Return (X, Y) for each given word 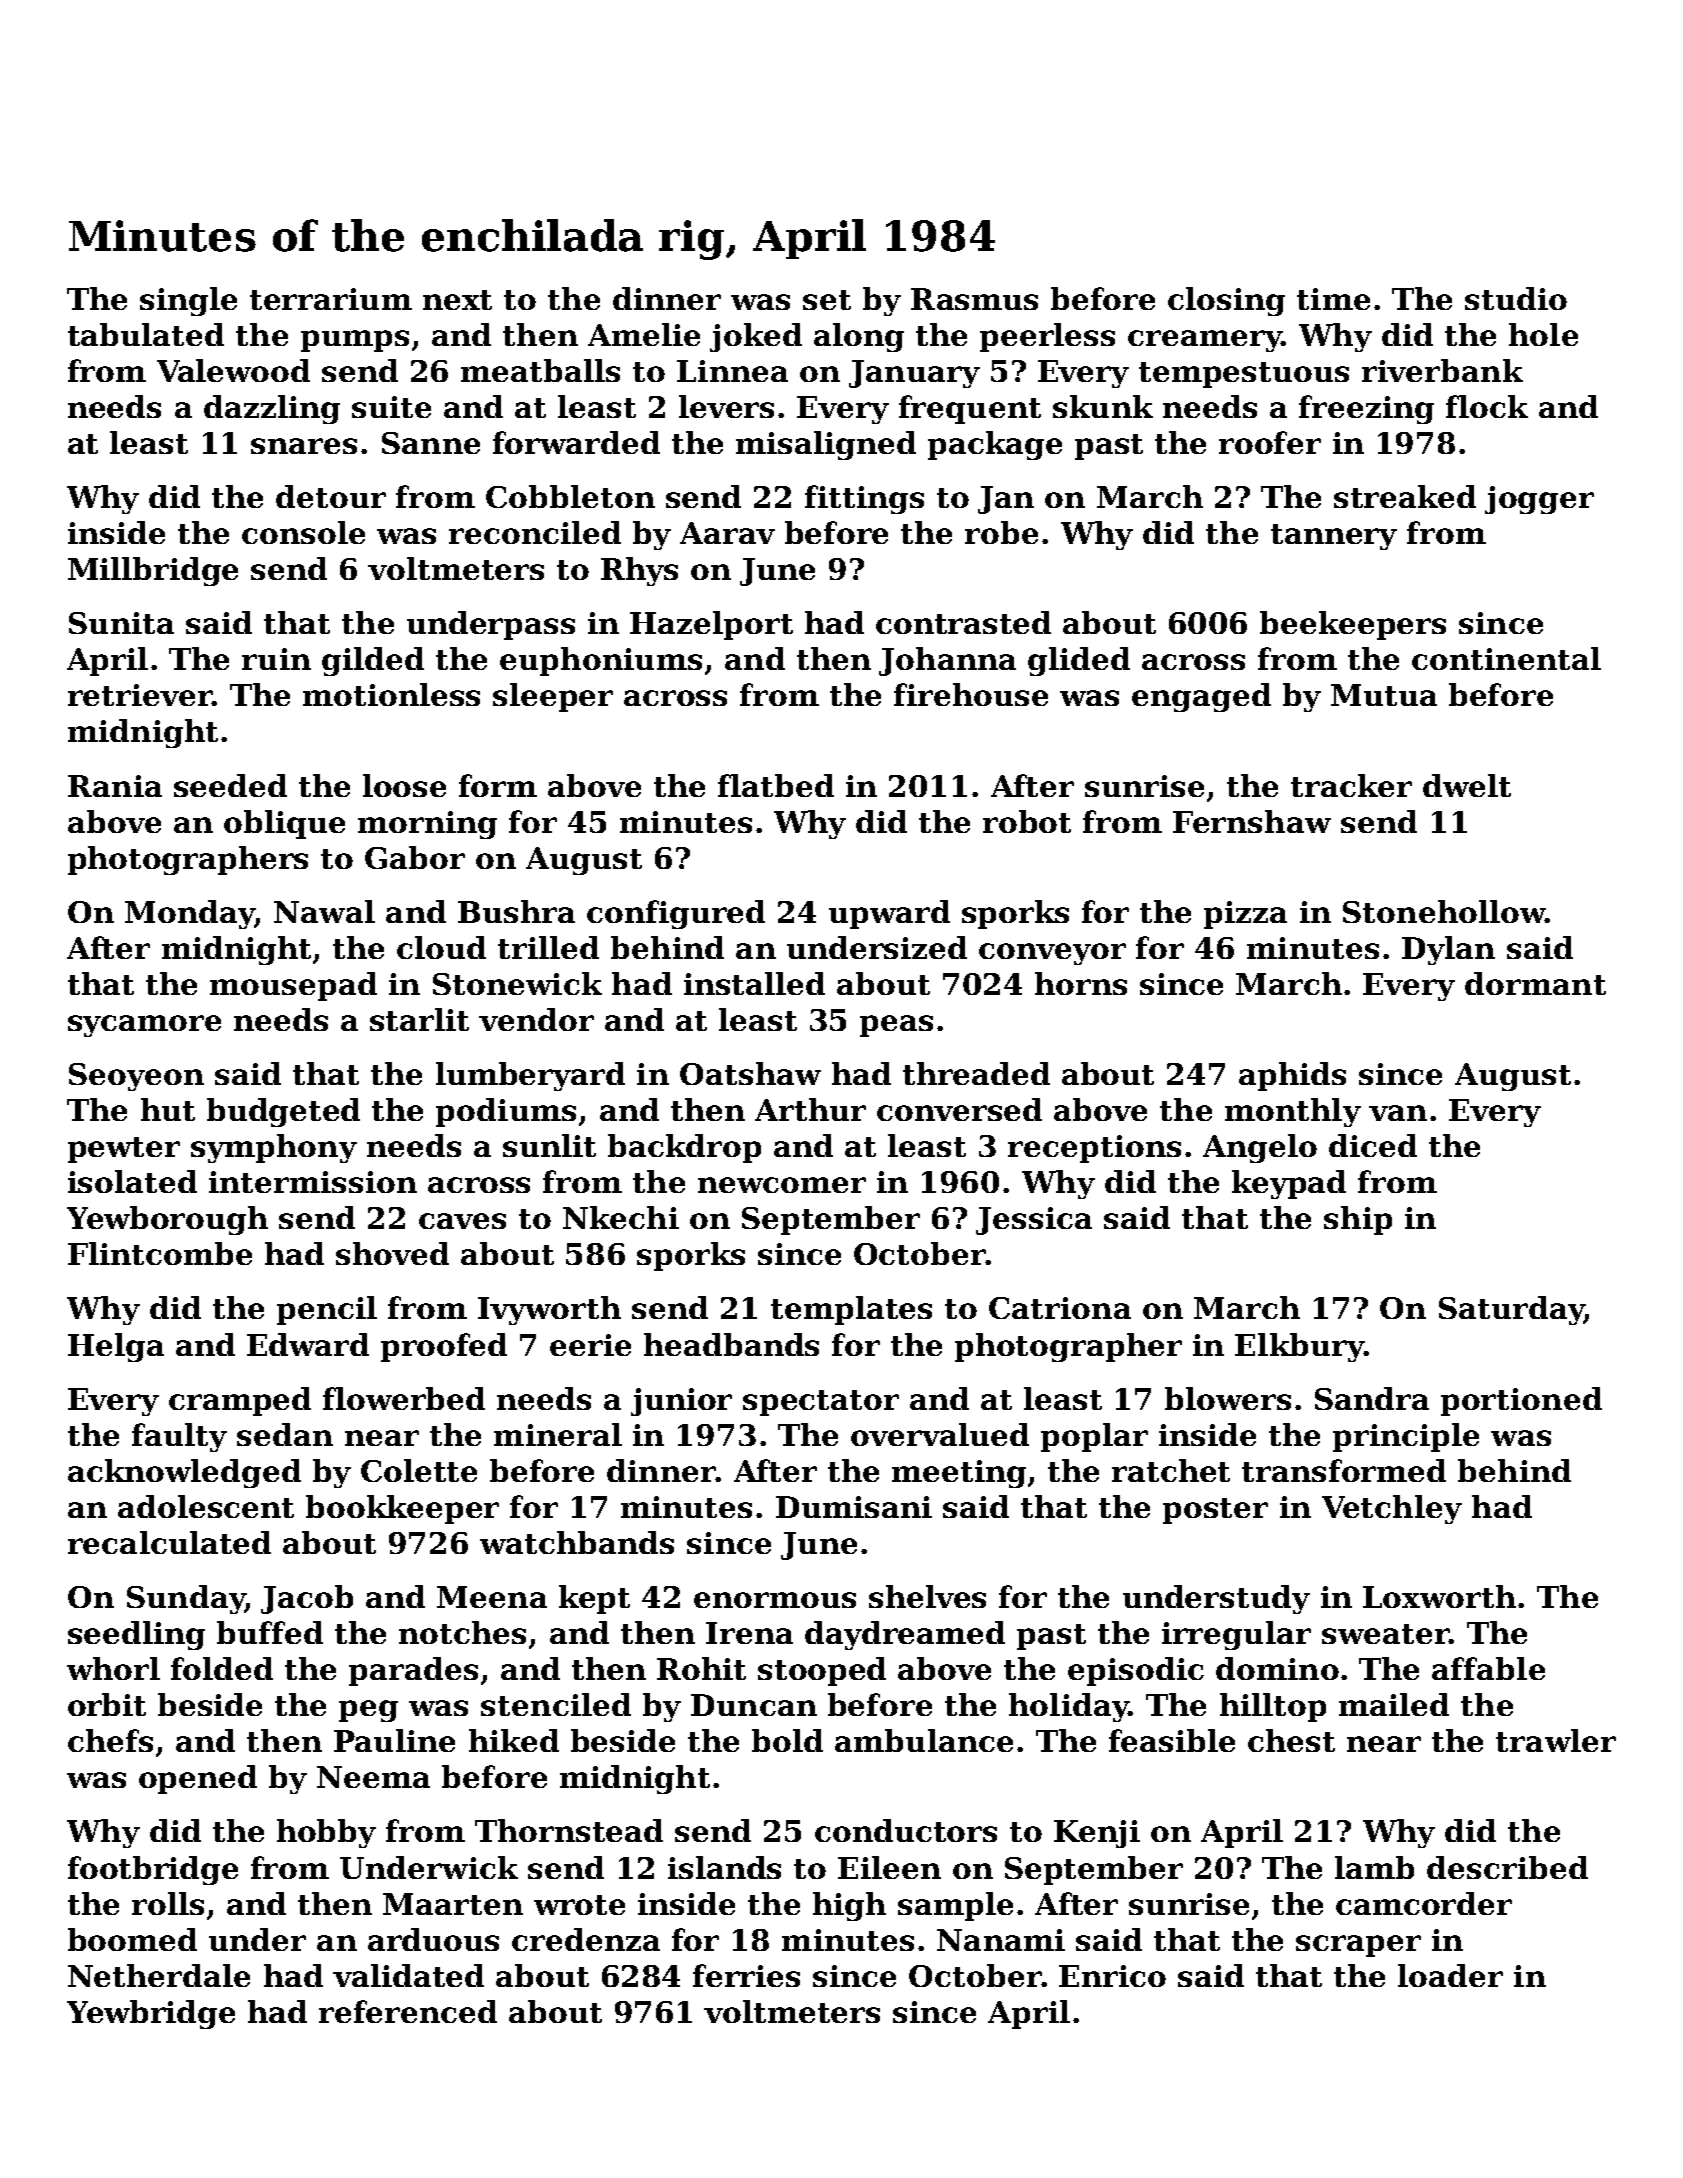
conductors (906, 1830)
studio (1516, 298)
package (995, 445)
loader (1450, 1975)
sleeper (553, 697)
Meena (492, 1597)
